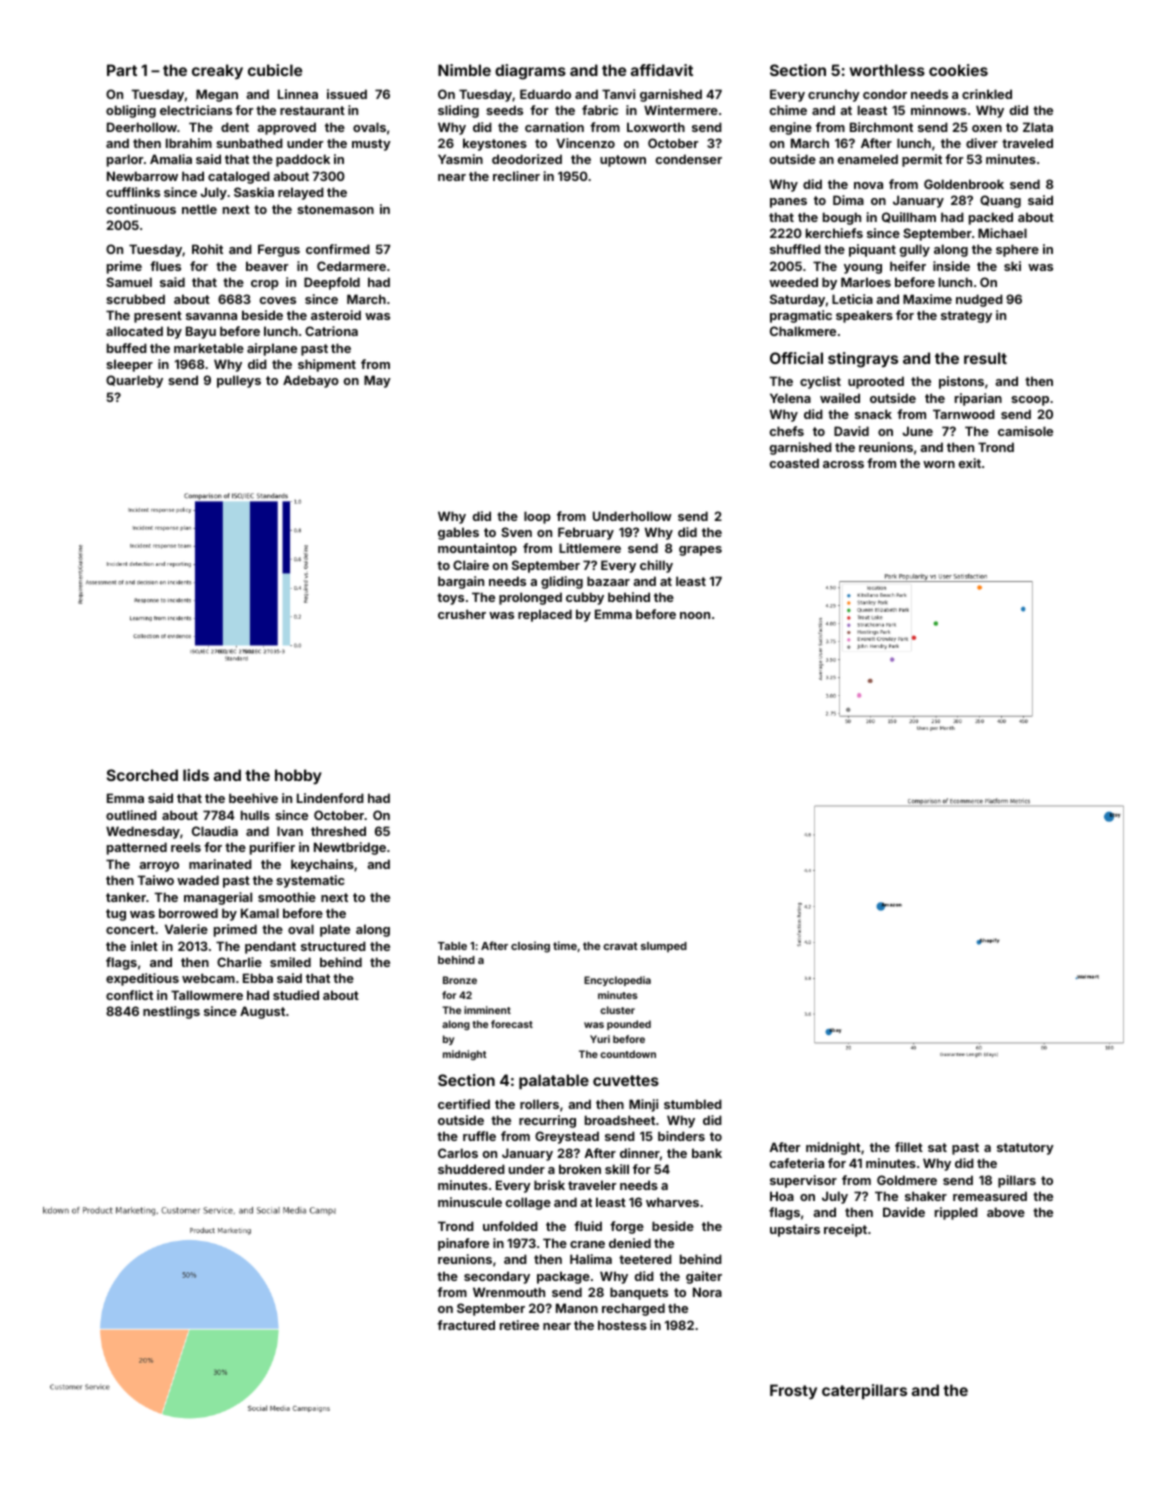 The width and height of the screenshot is (1160, 1501). What do you see at coordinates (956, 1213) in the screenshot?
I see `rippled` at bounding box center [956, 1213].
